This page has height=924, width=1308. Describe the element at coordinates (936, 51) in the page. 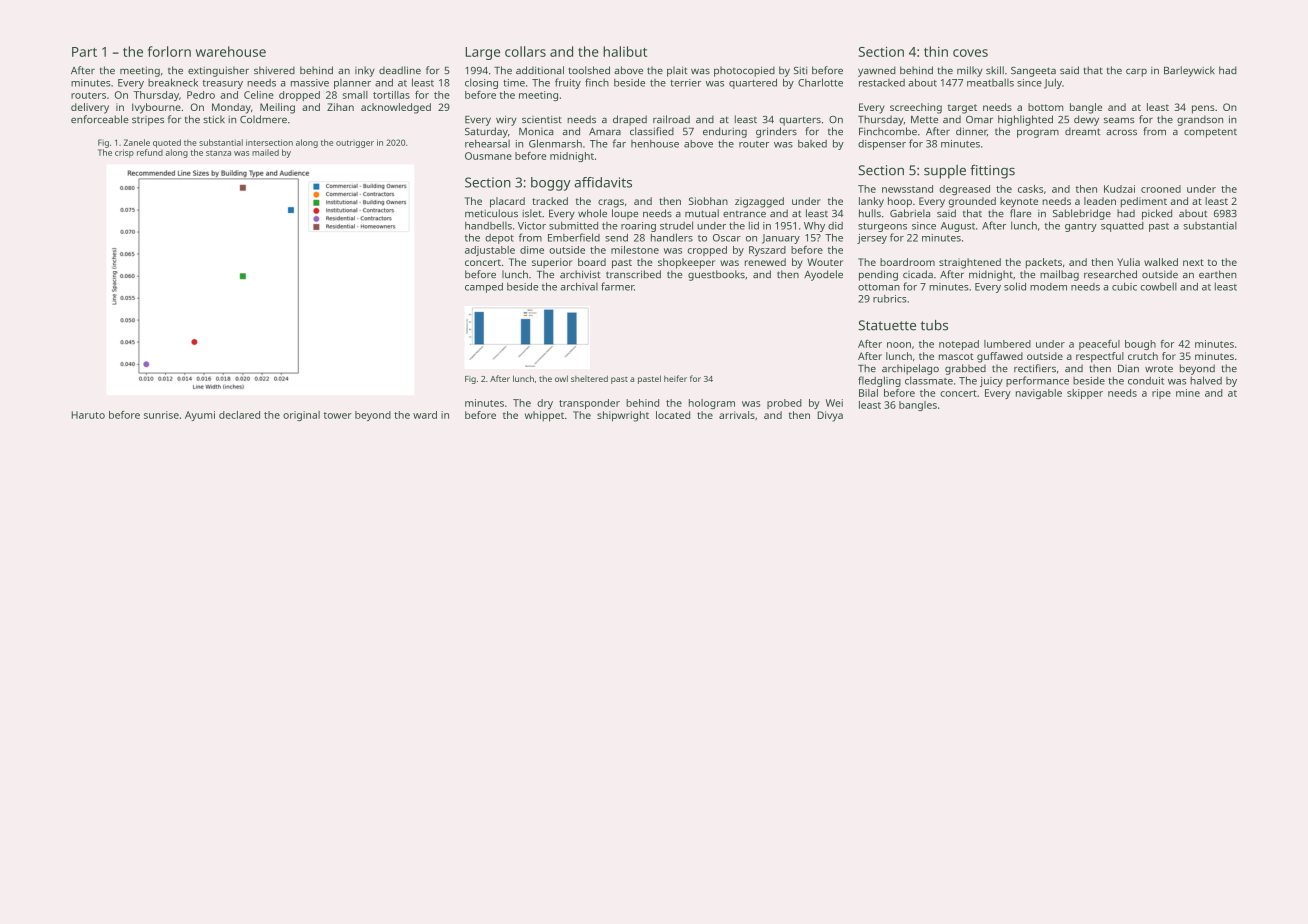

I see `thin` at that location.
